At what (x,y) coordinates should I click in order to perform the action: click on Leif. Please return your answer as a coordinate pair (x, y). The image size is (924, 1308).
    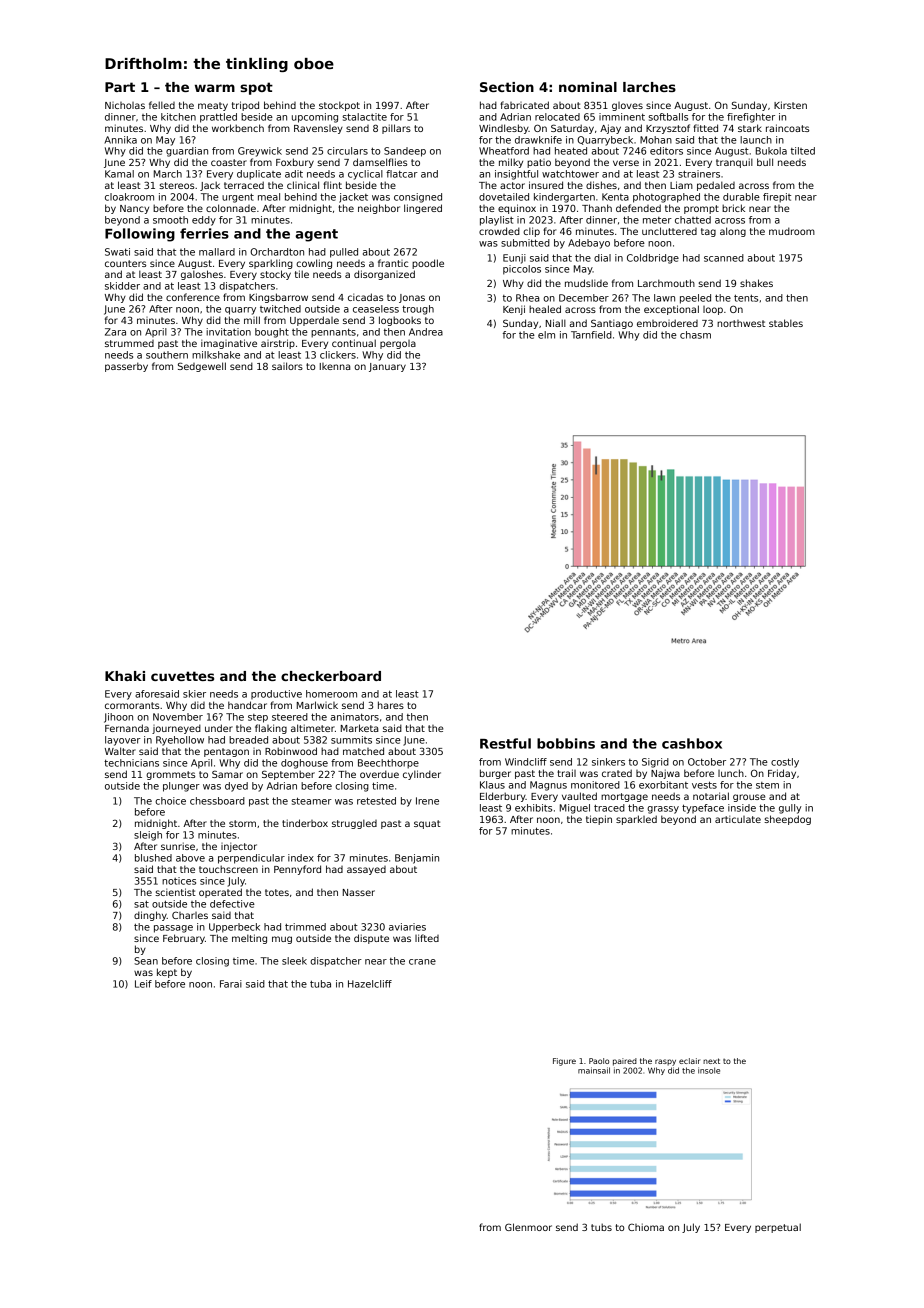
    Looking at the image, I should click on (143, 984).
